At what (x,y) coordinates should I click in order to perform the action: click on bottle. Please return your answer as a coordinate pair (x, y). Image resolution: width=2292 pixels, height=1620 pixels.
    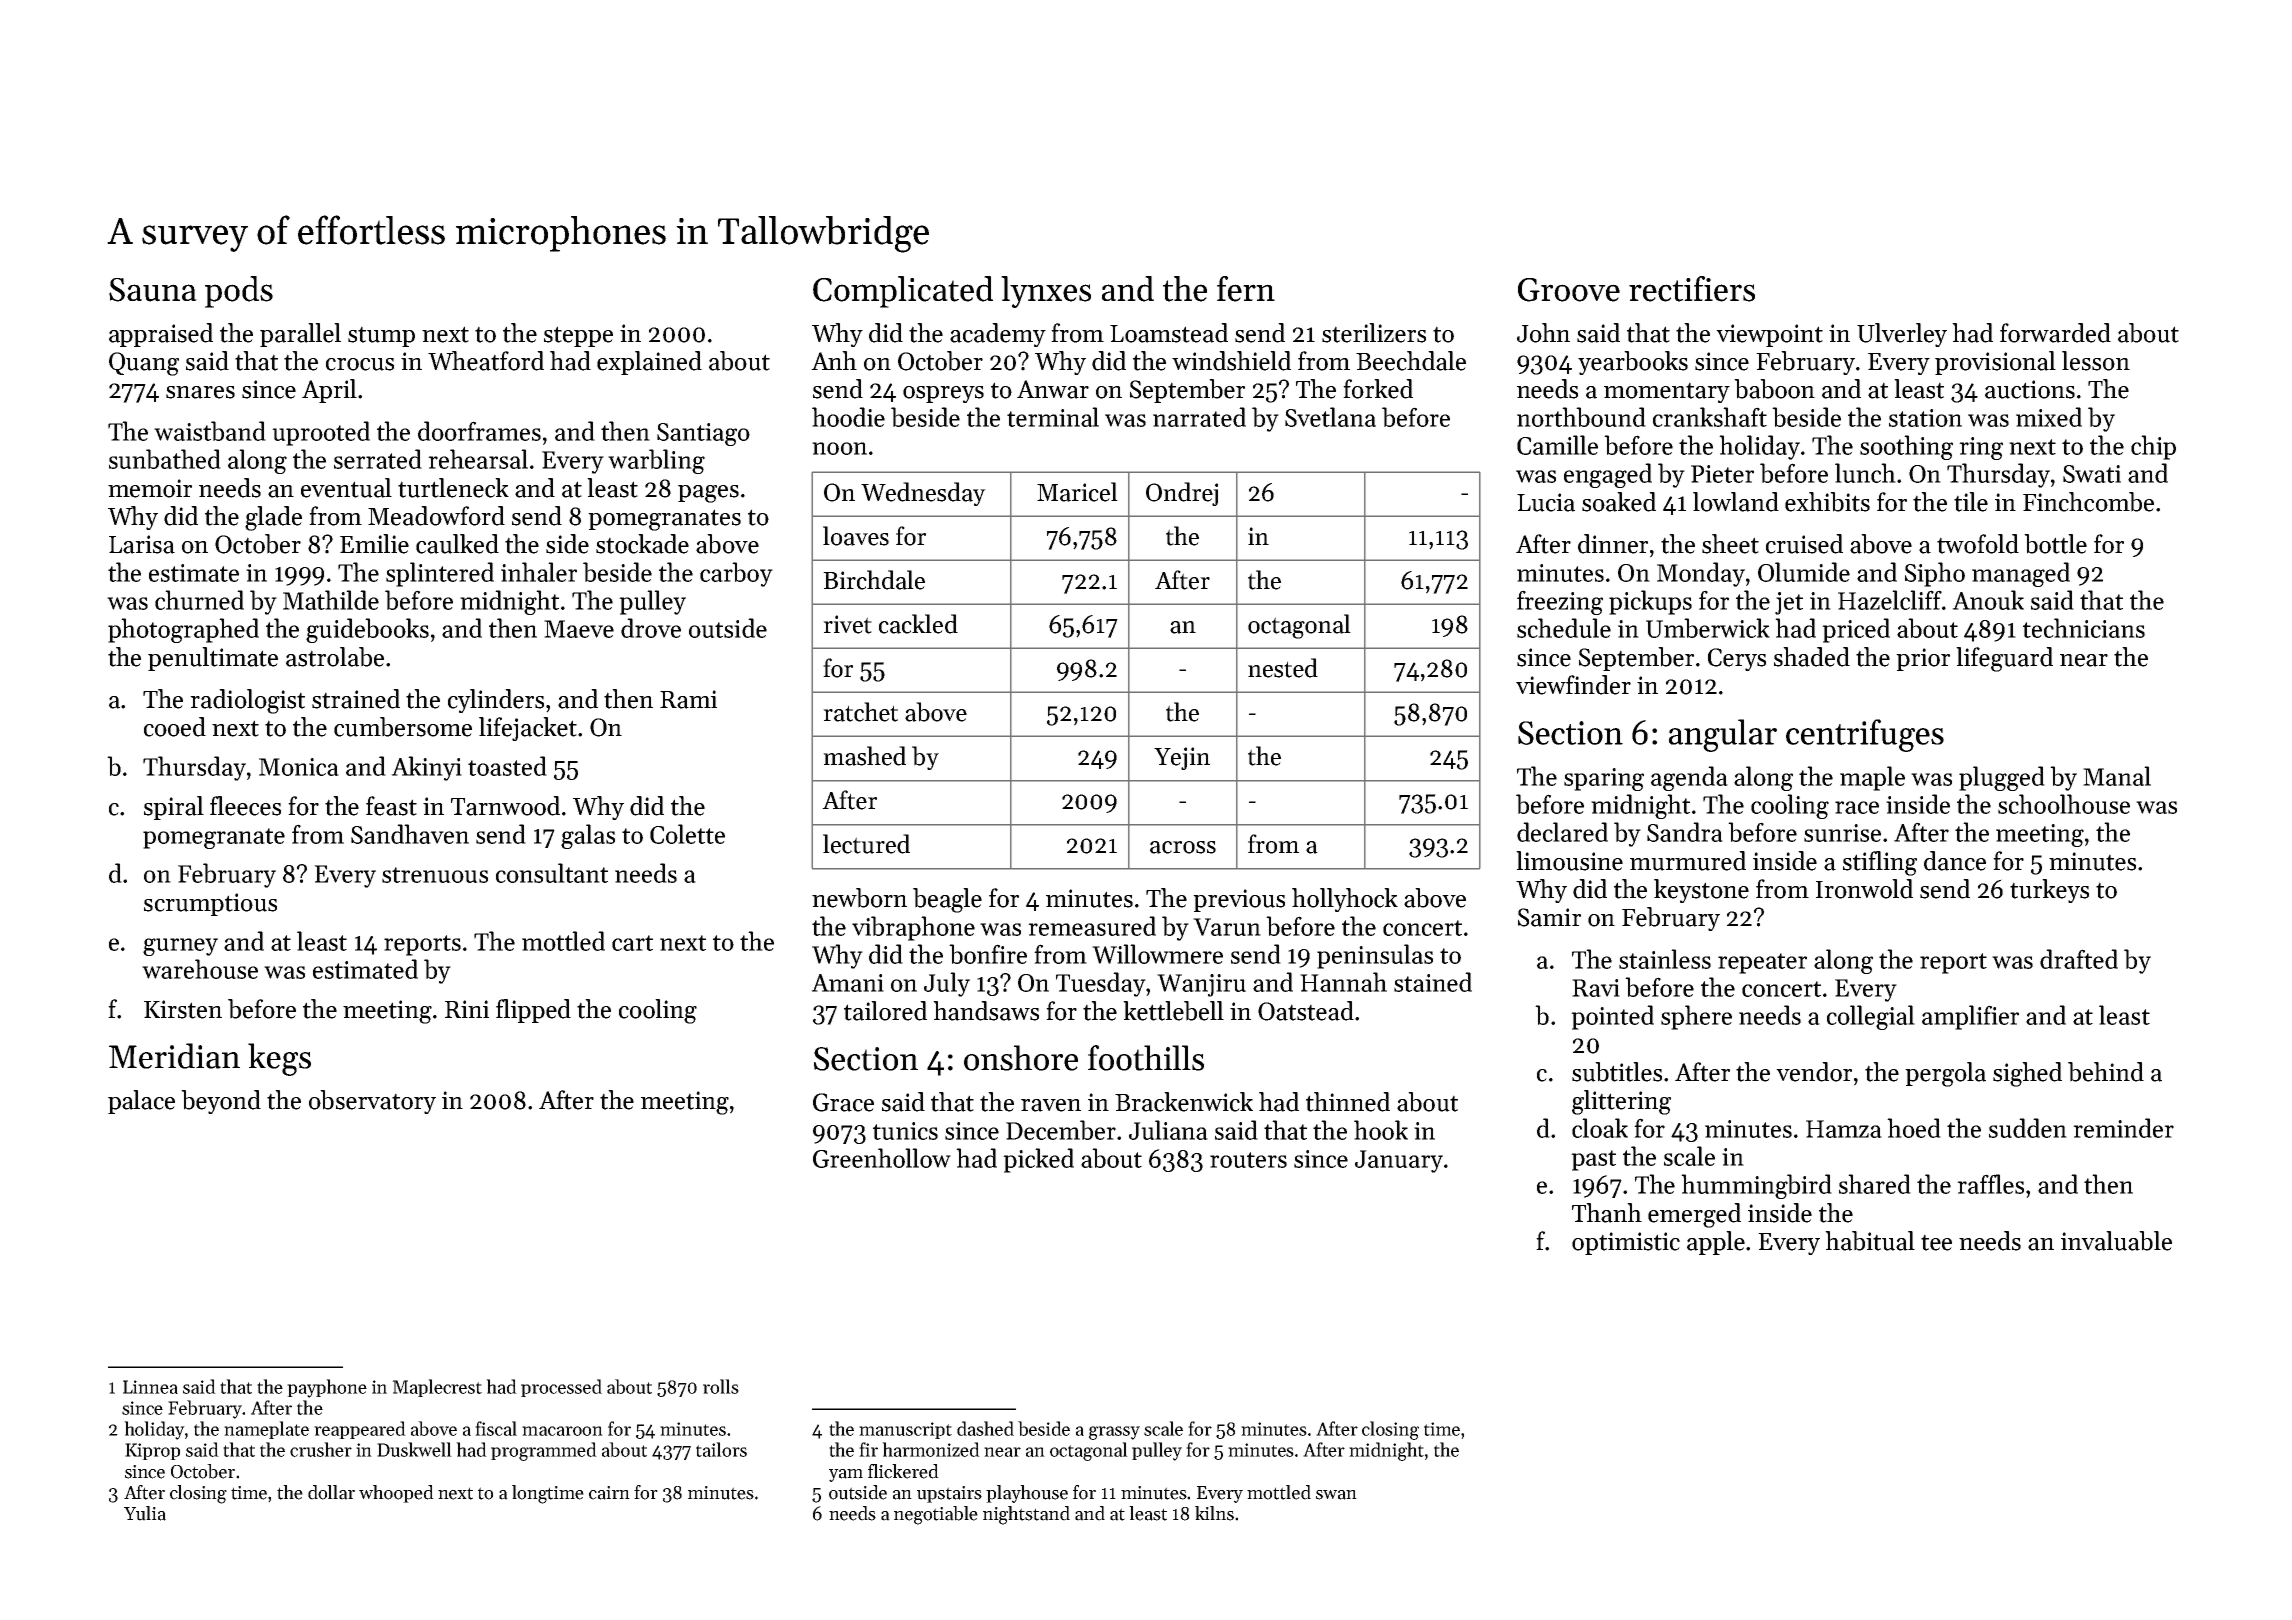
    Looking at the image, I should click on (2055, 544).
